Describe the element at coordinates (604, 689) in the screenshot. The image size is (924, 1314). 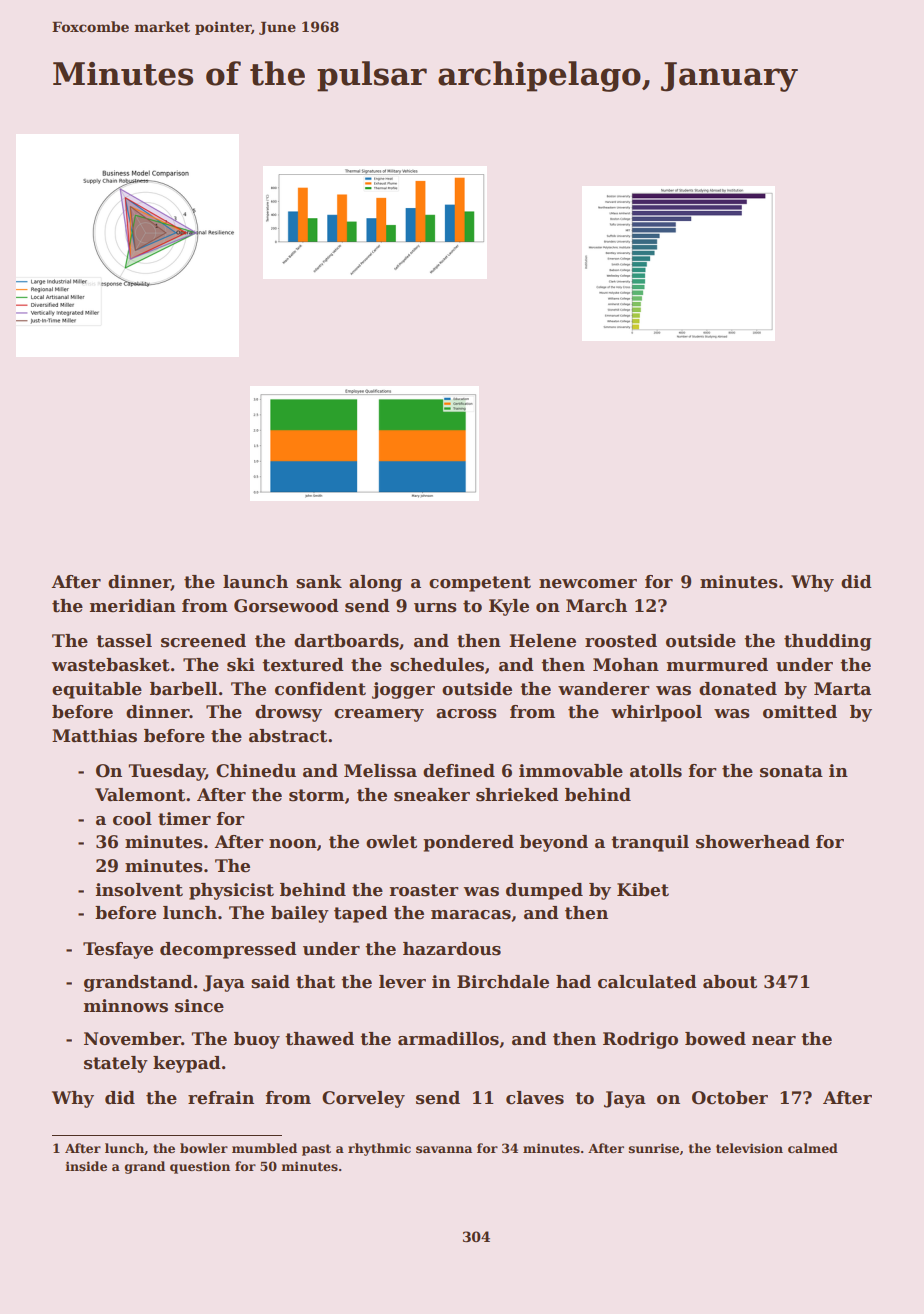
I see `wanderer` at that location.
